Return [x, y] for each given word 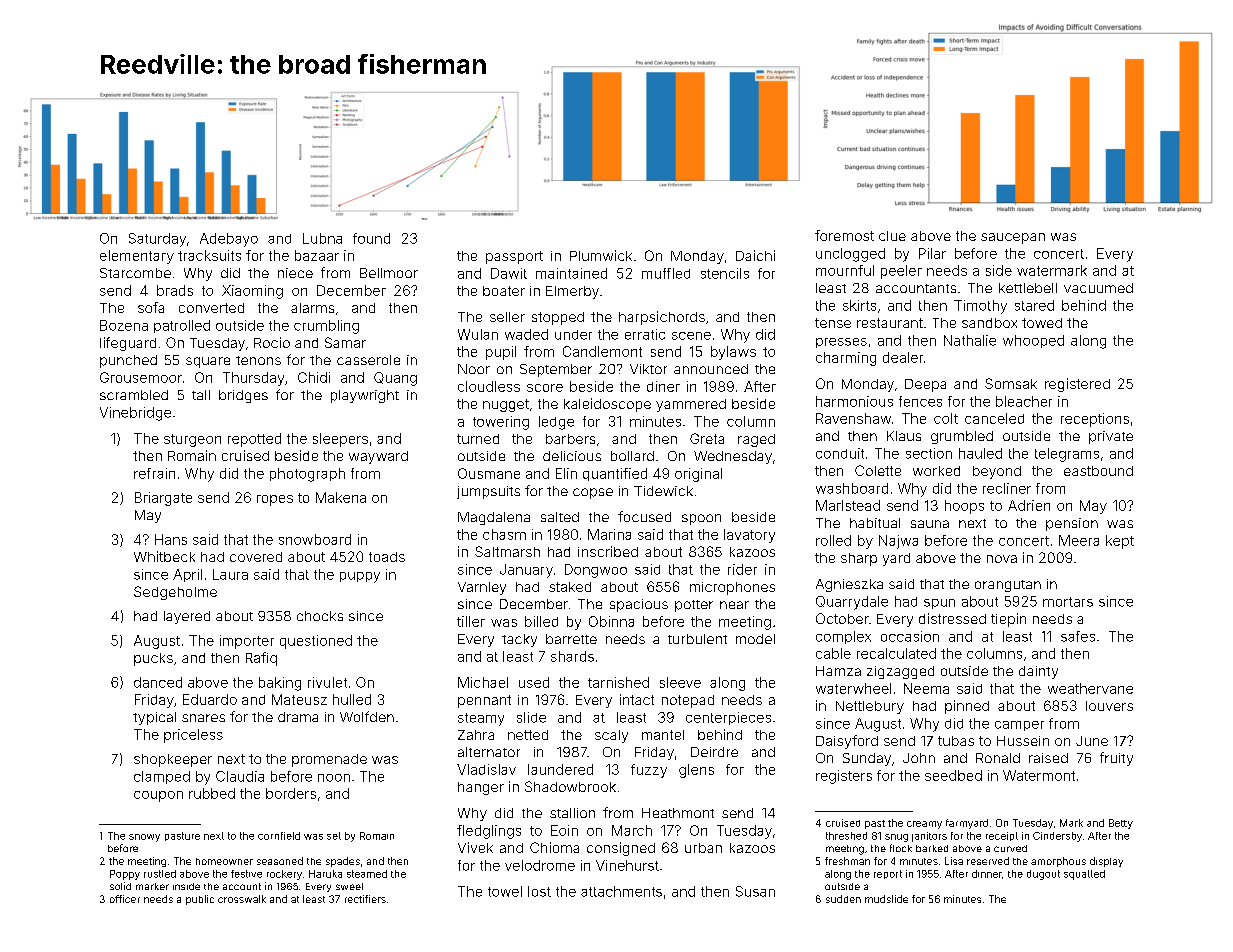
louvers [1109, 706]
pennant [484, 701]
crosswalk [242, 899]
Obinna [611, 621]
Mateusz [299, 699]
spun [939, 604]
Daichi [755, 255]
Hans [171, 539]
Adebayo [229, 240]
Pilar [932, 253]
